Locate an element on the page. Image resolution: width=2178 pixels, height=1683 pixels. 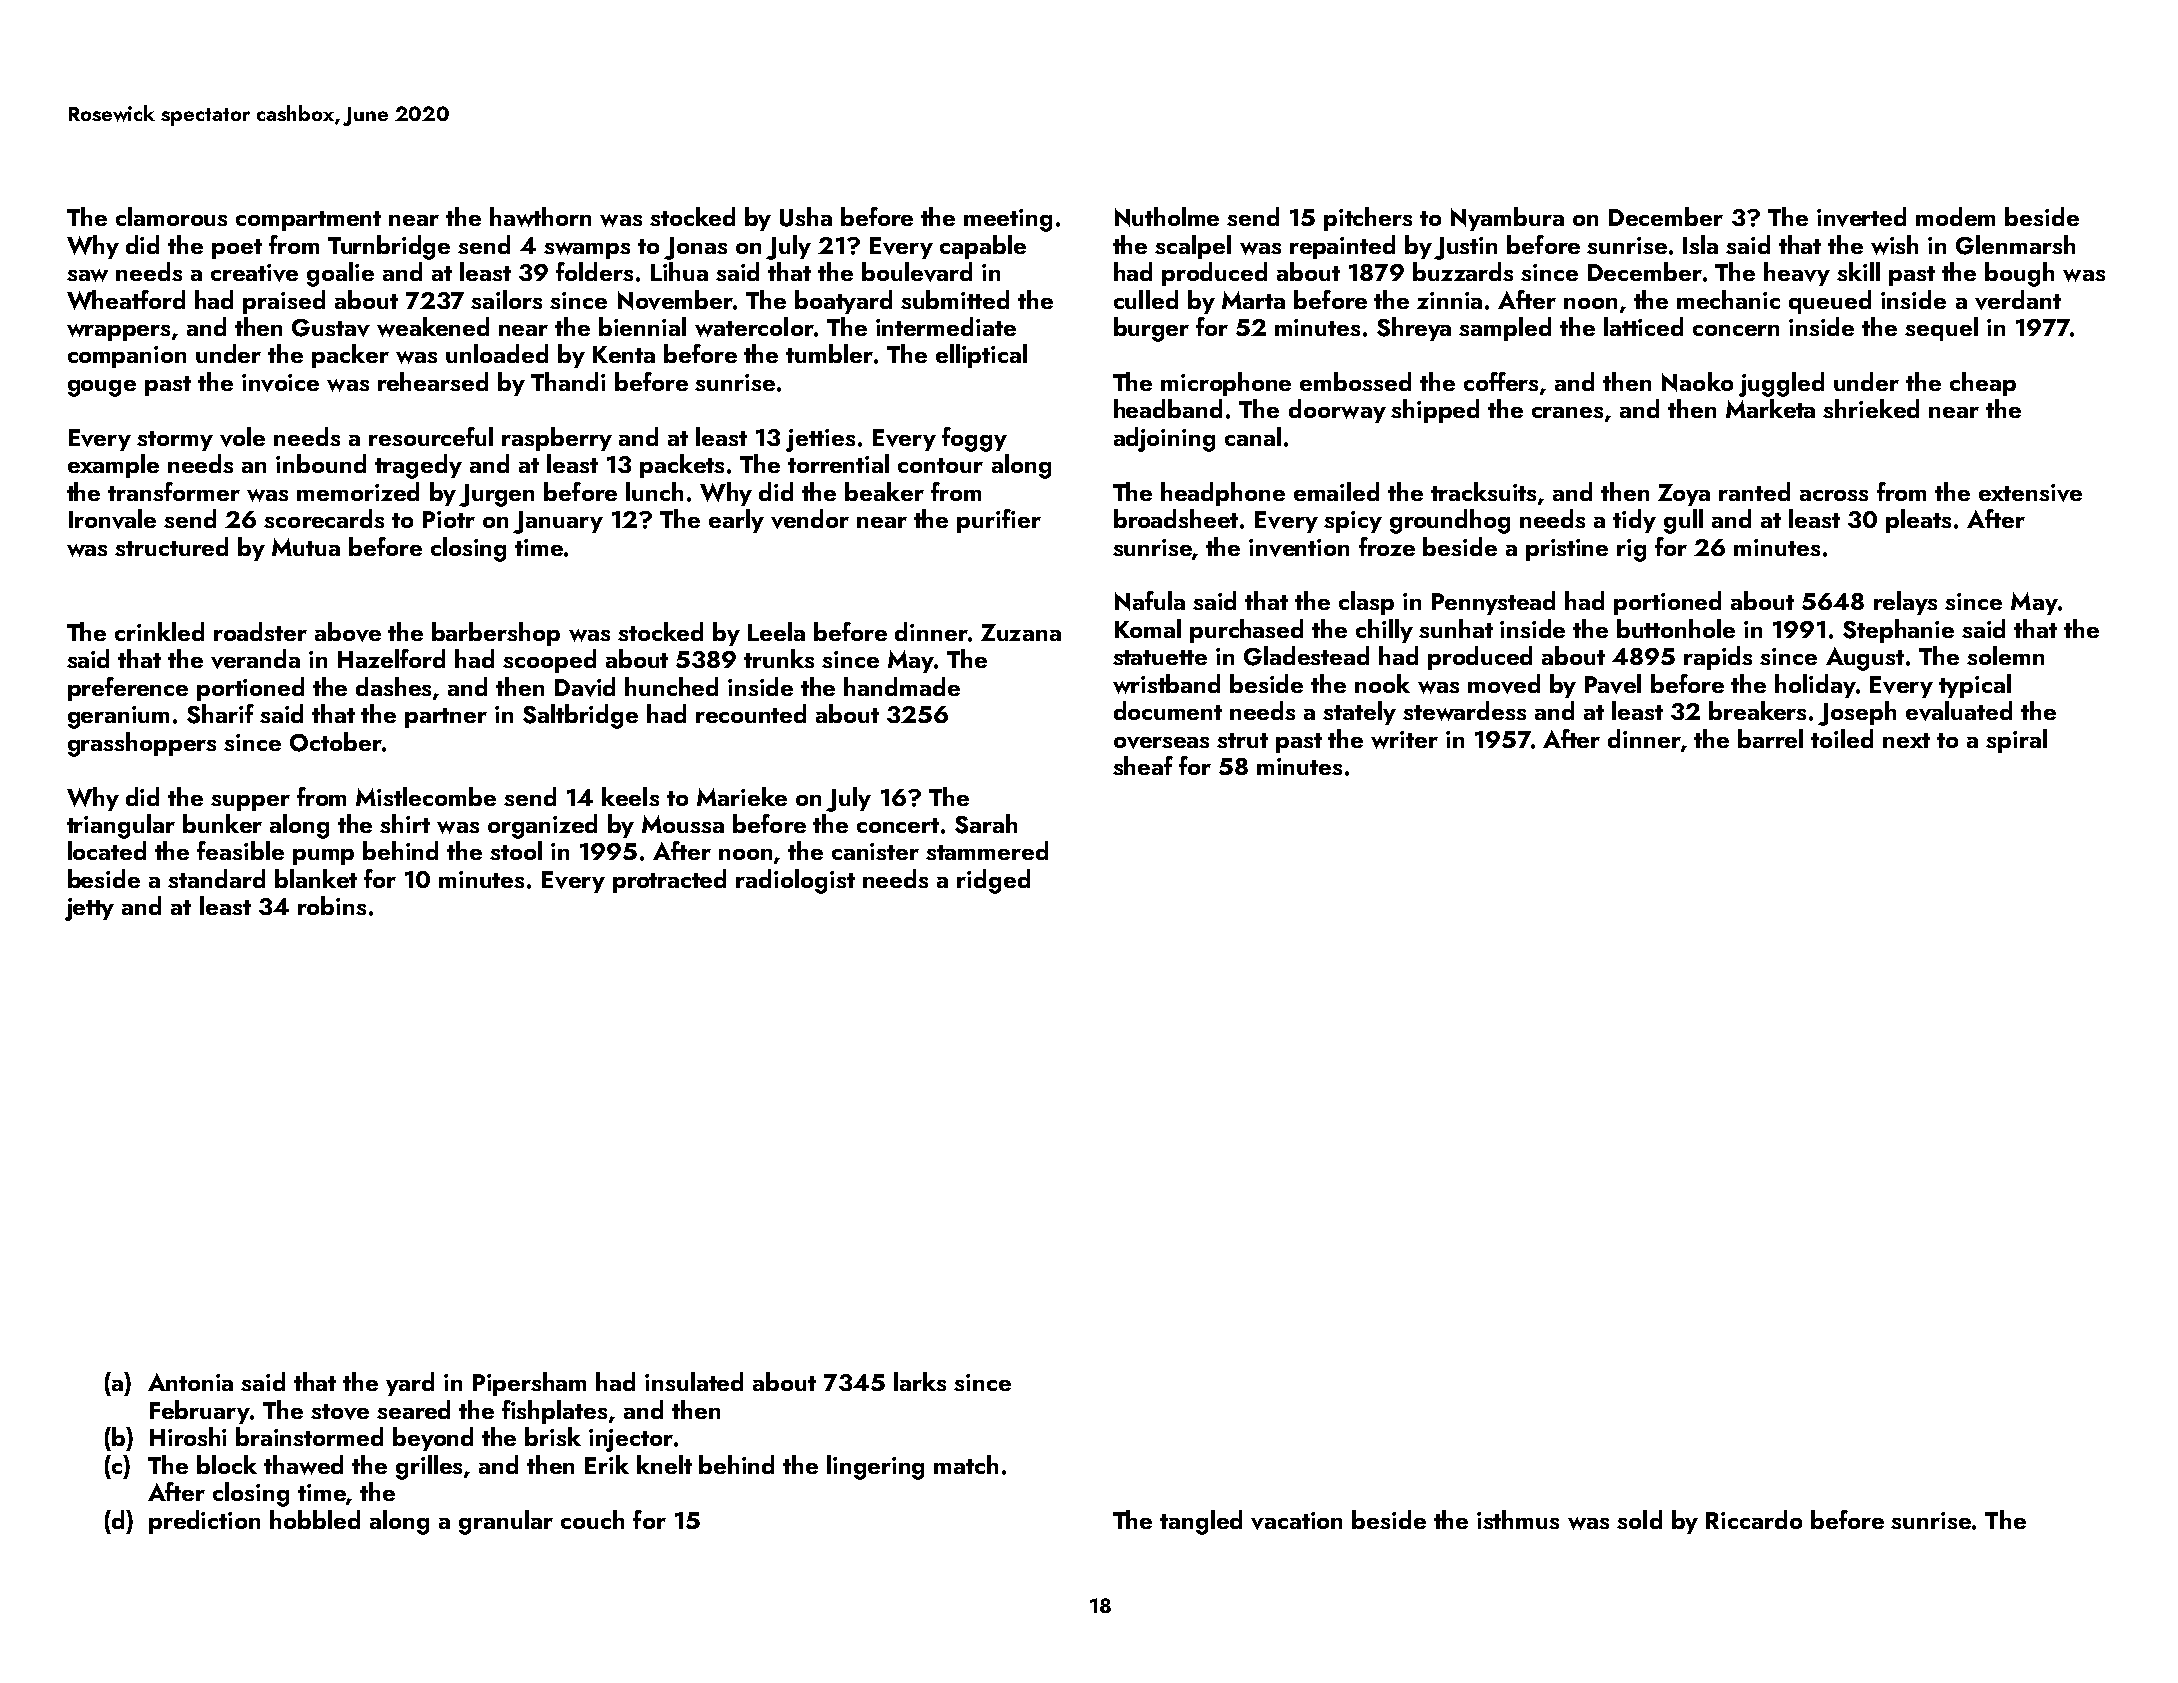
Riccardo is located at coordinates (1754, 1519).
